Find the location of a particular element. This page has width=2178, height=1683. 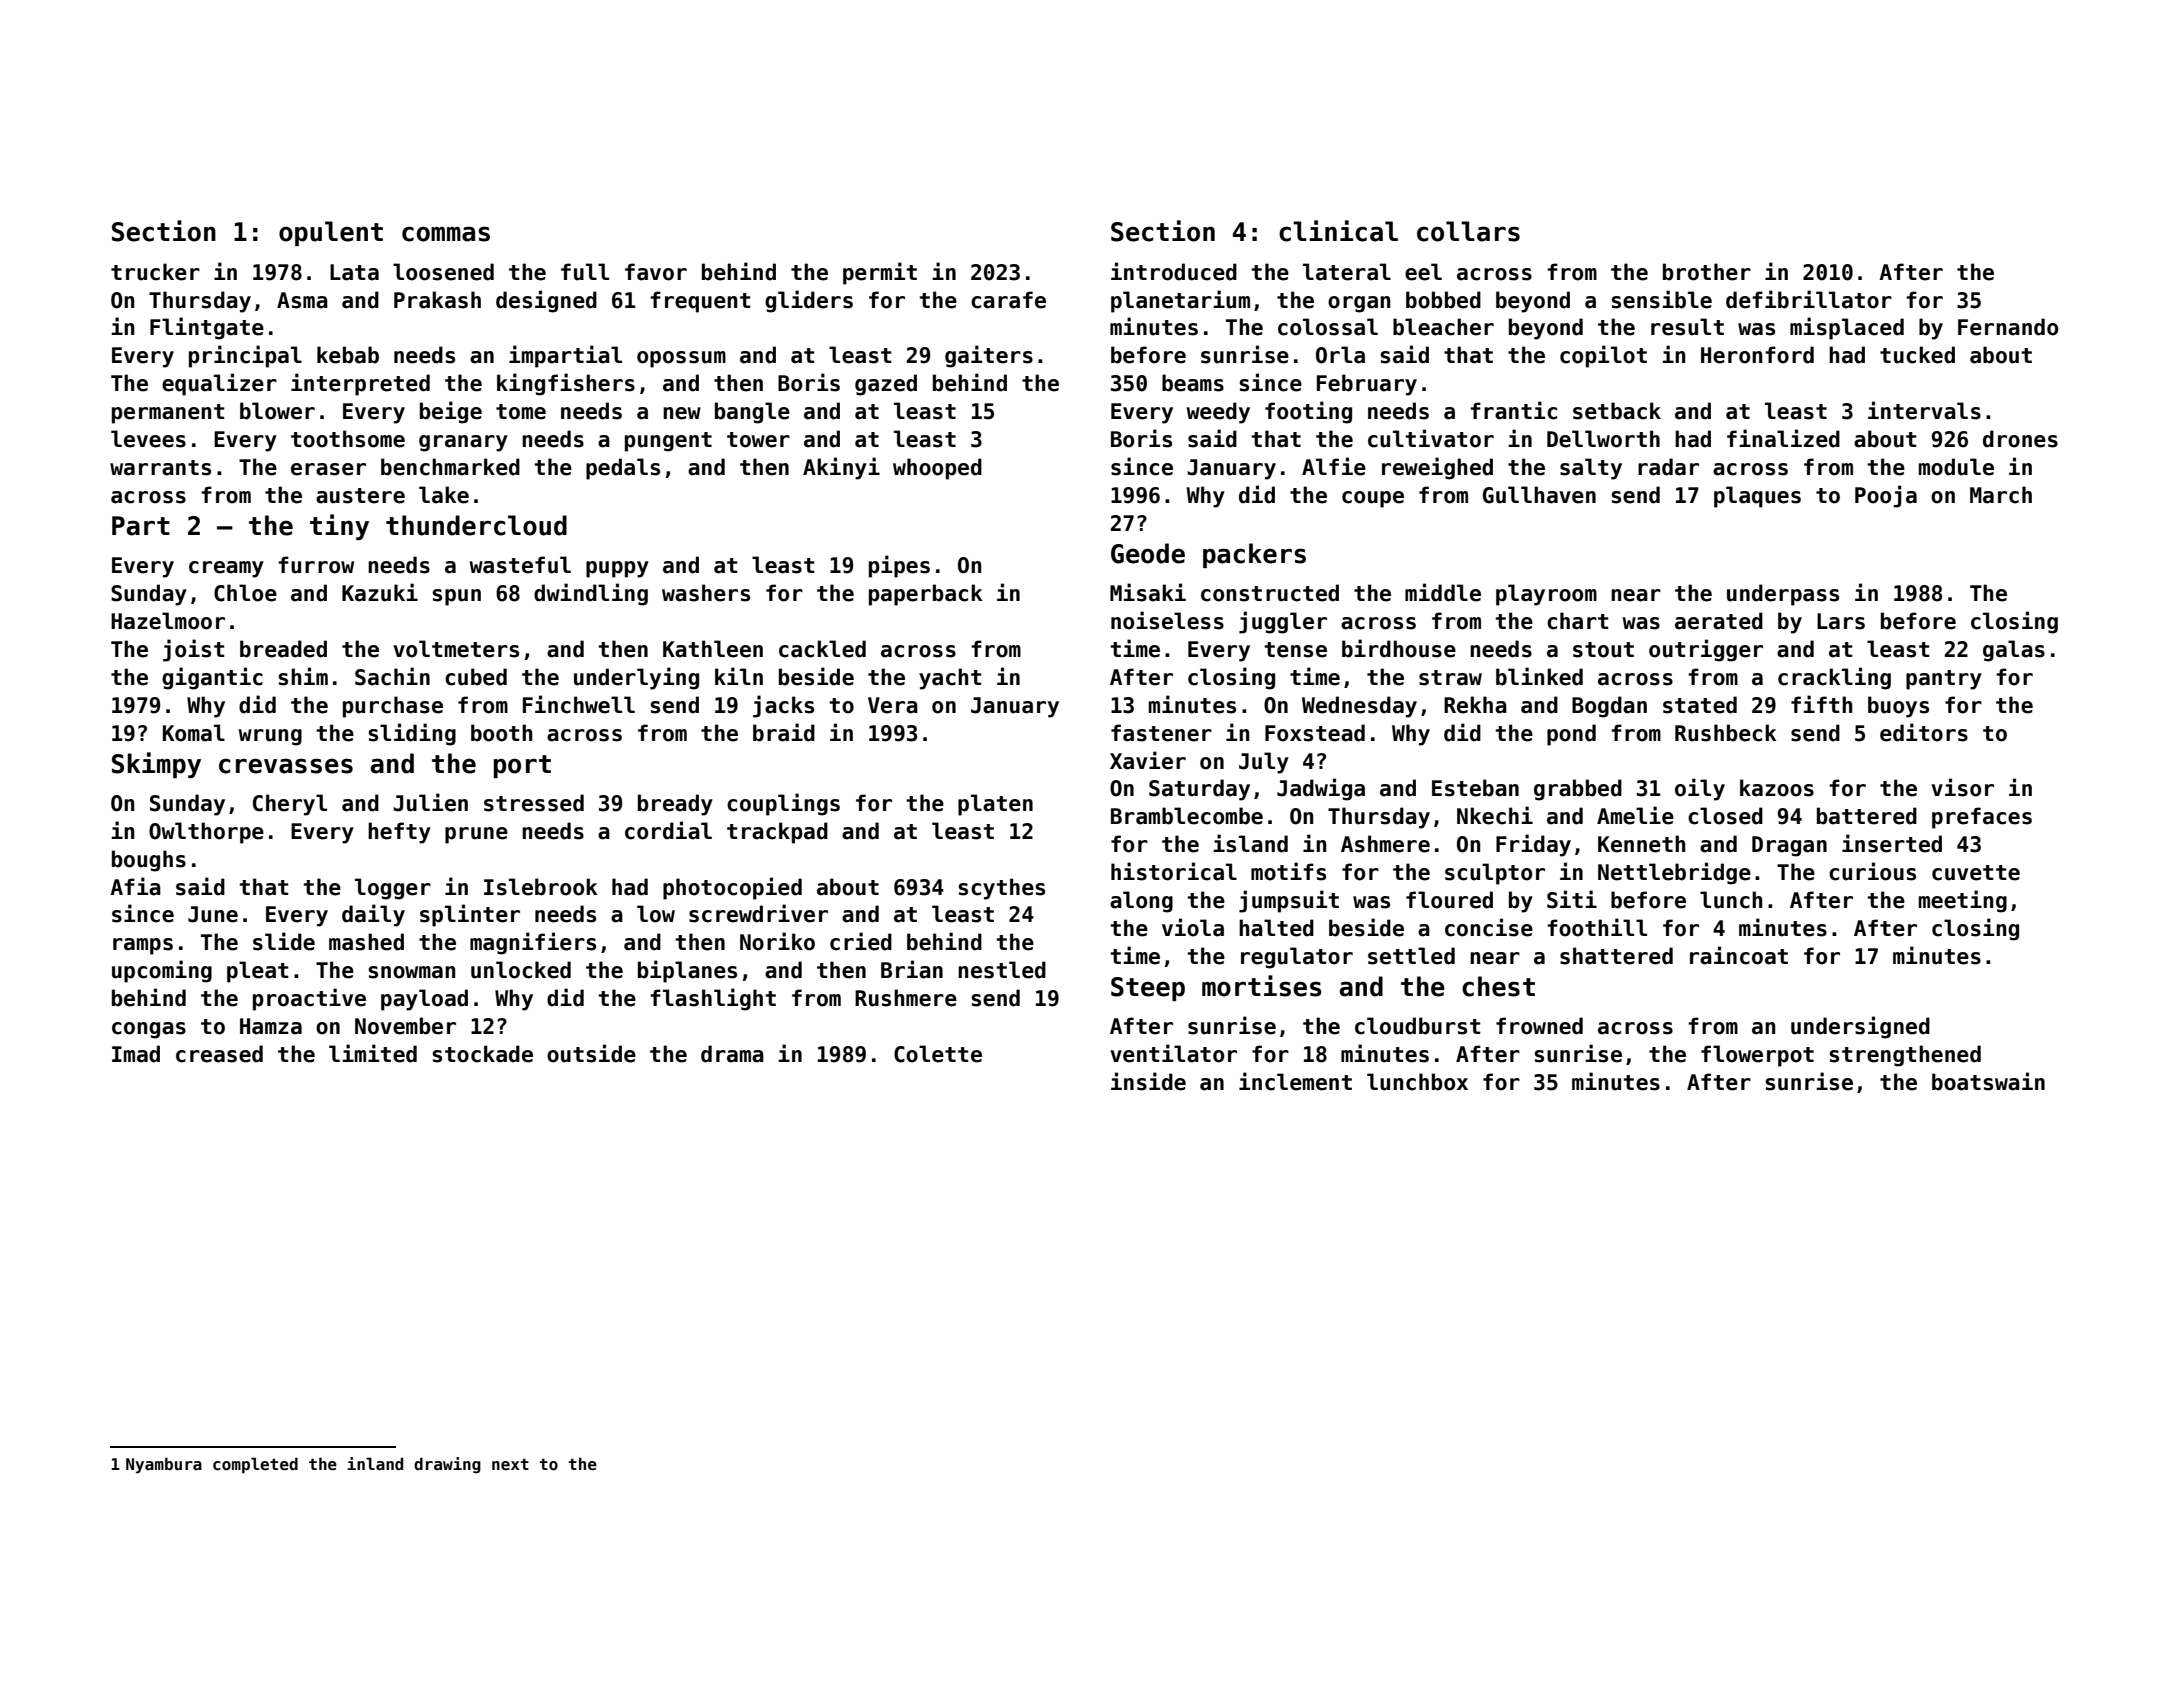

drones is located at coordinates (2020, 439).
